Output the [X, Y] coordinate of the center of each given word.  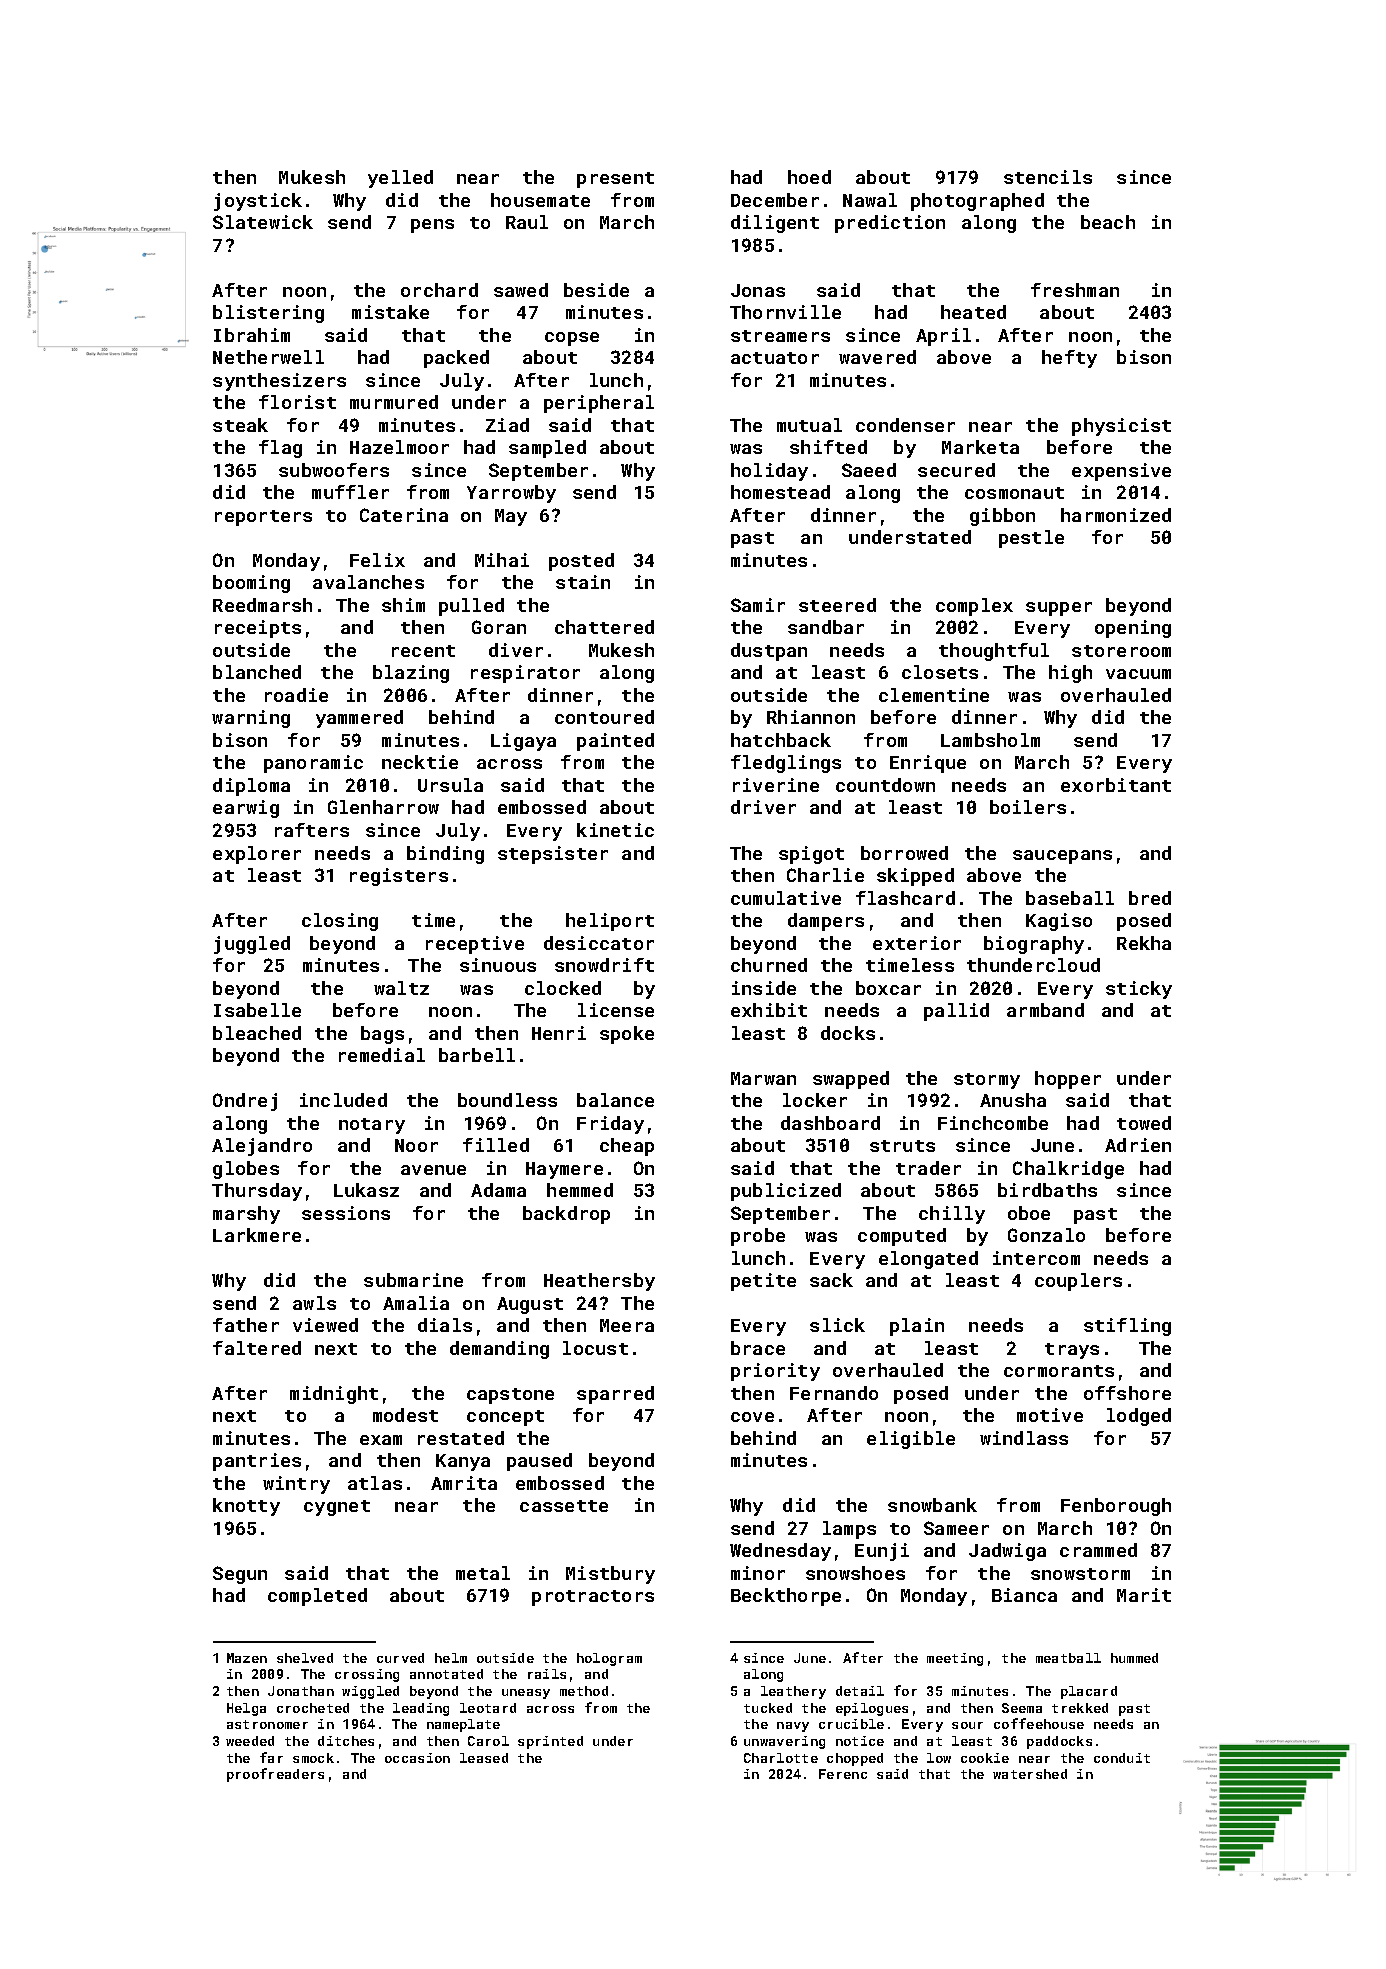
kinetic [615, 830]
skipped [915, 877]
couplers [1078, 1282]
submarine [413, 1280]
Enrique [928, 764]
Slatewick [263, 222]
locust [595, 1348]
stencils [1048, 177]
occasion [417, 1758]
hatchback [781, 740]
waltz [401, 988]
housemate [540, 200]
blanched [257, 672]
